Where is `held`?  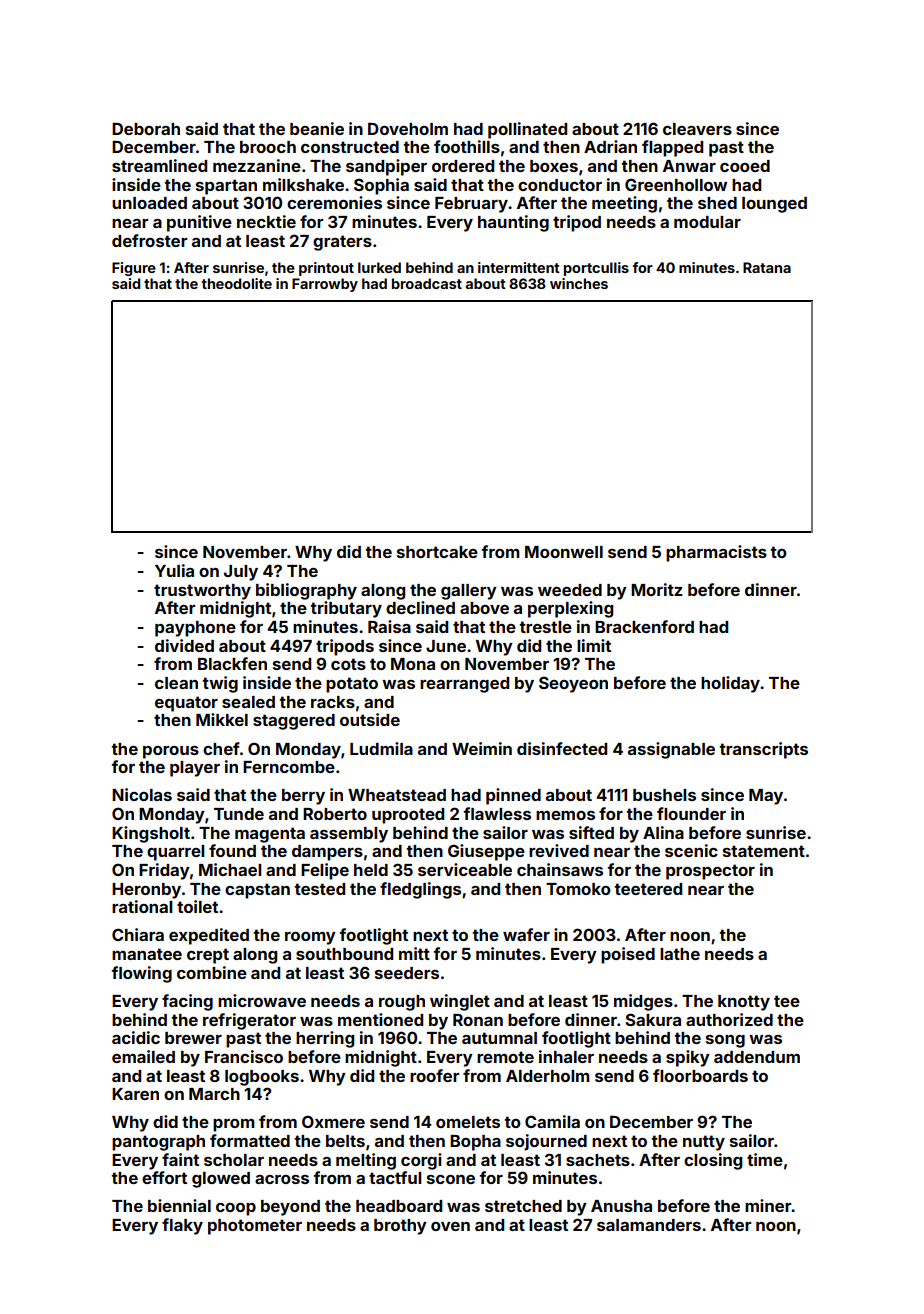 held is located at coordinates (371, 870).
